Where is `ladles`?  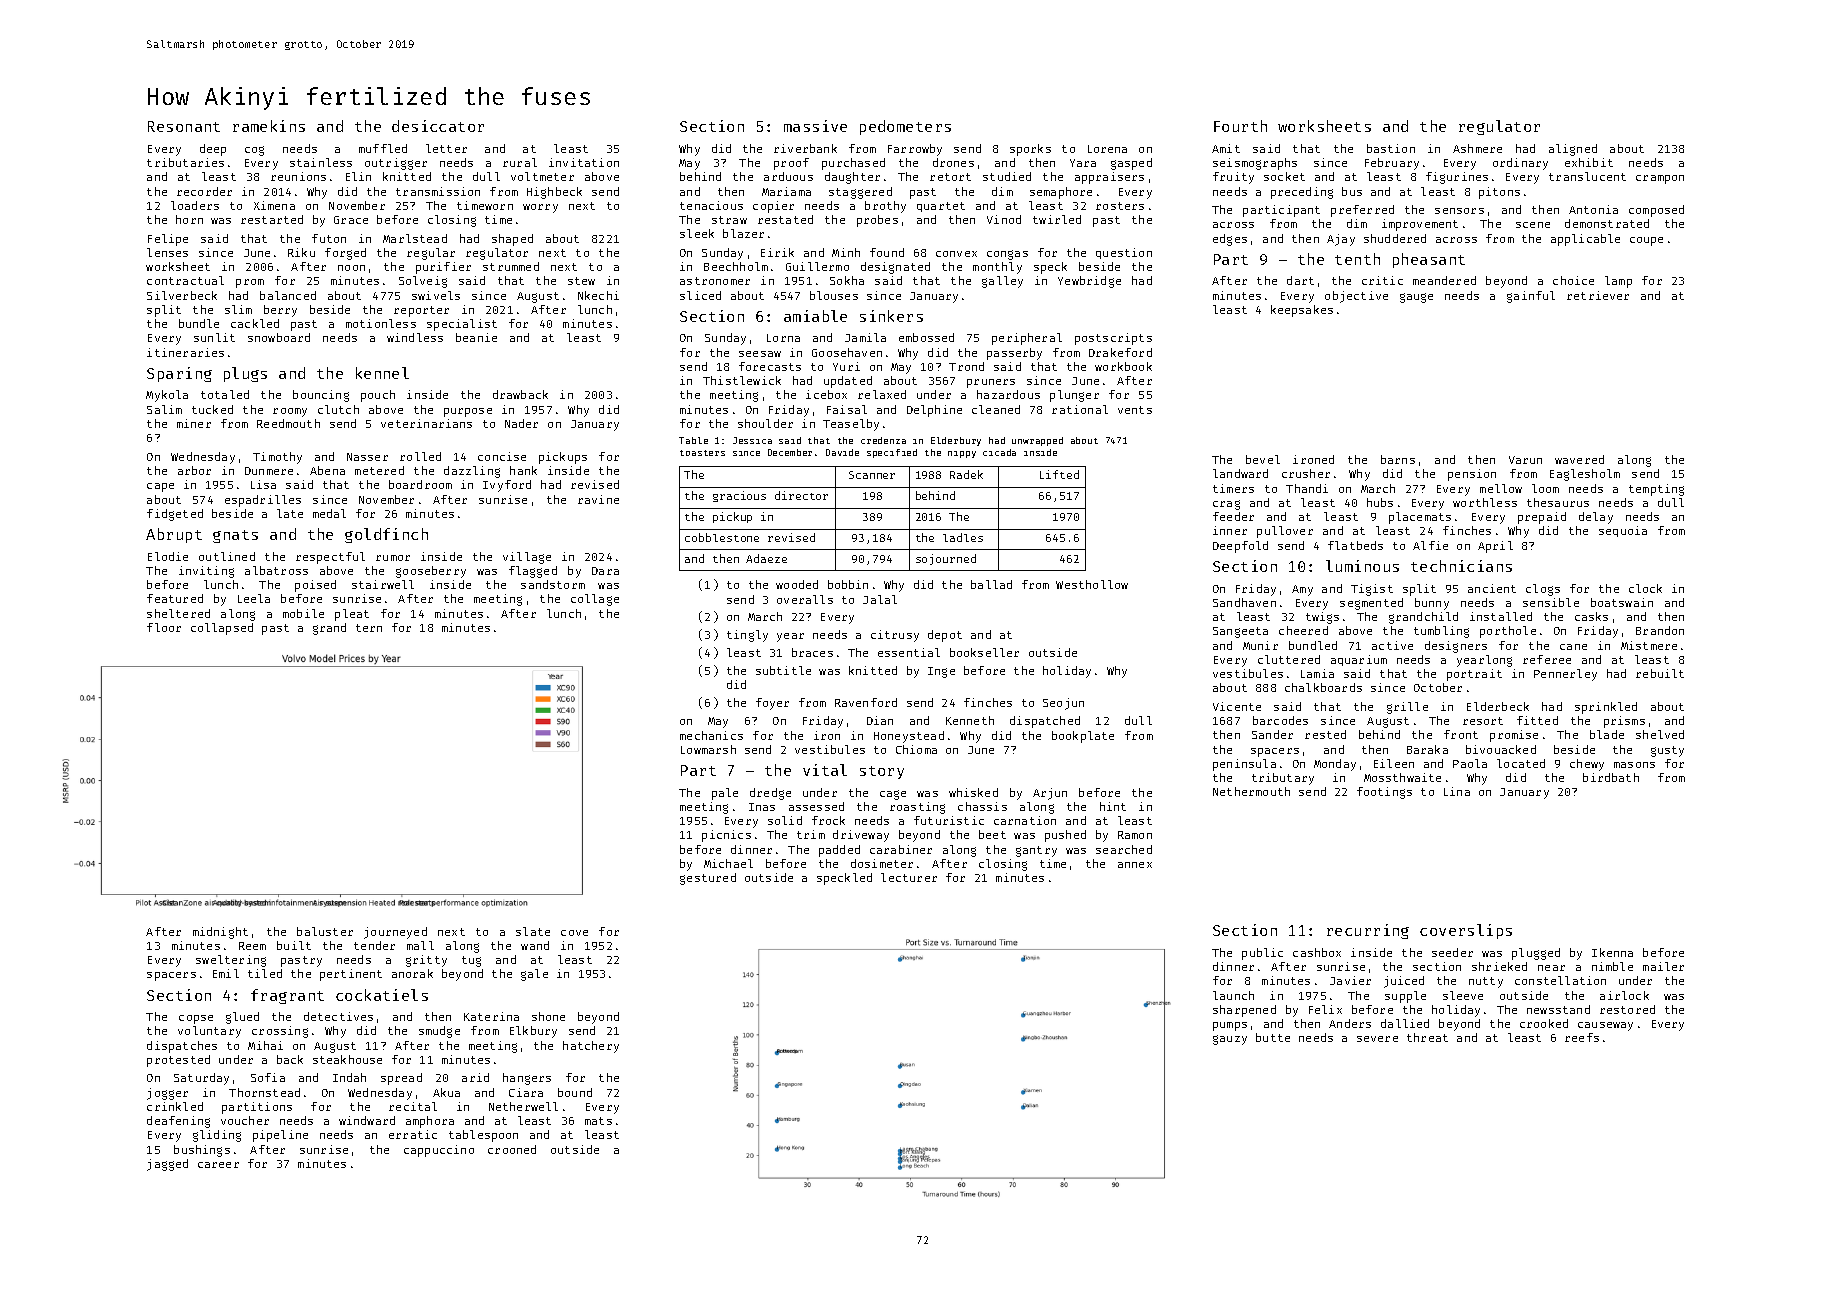 ladles is located at coordinates (963, 537).
